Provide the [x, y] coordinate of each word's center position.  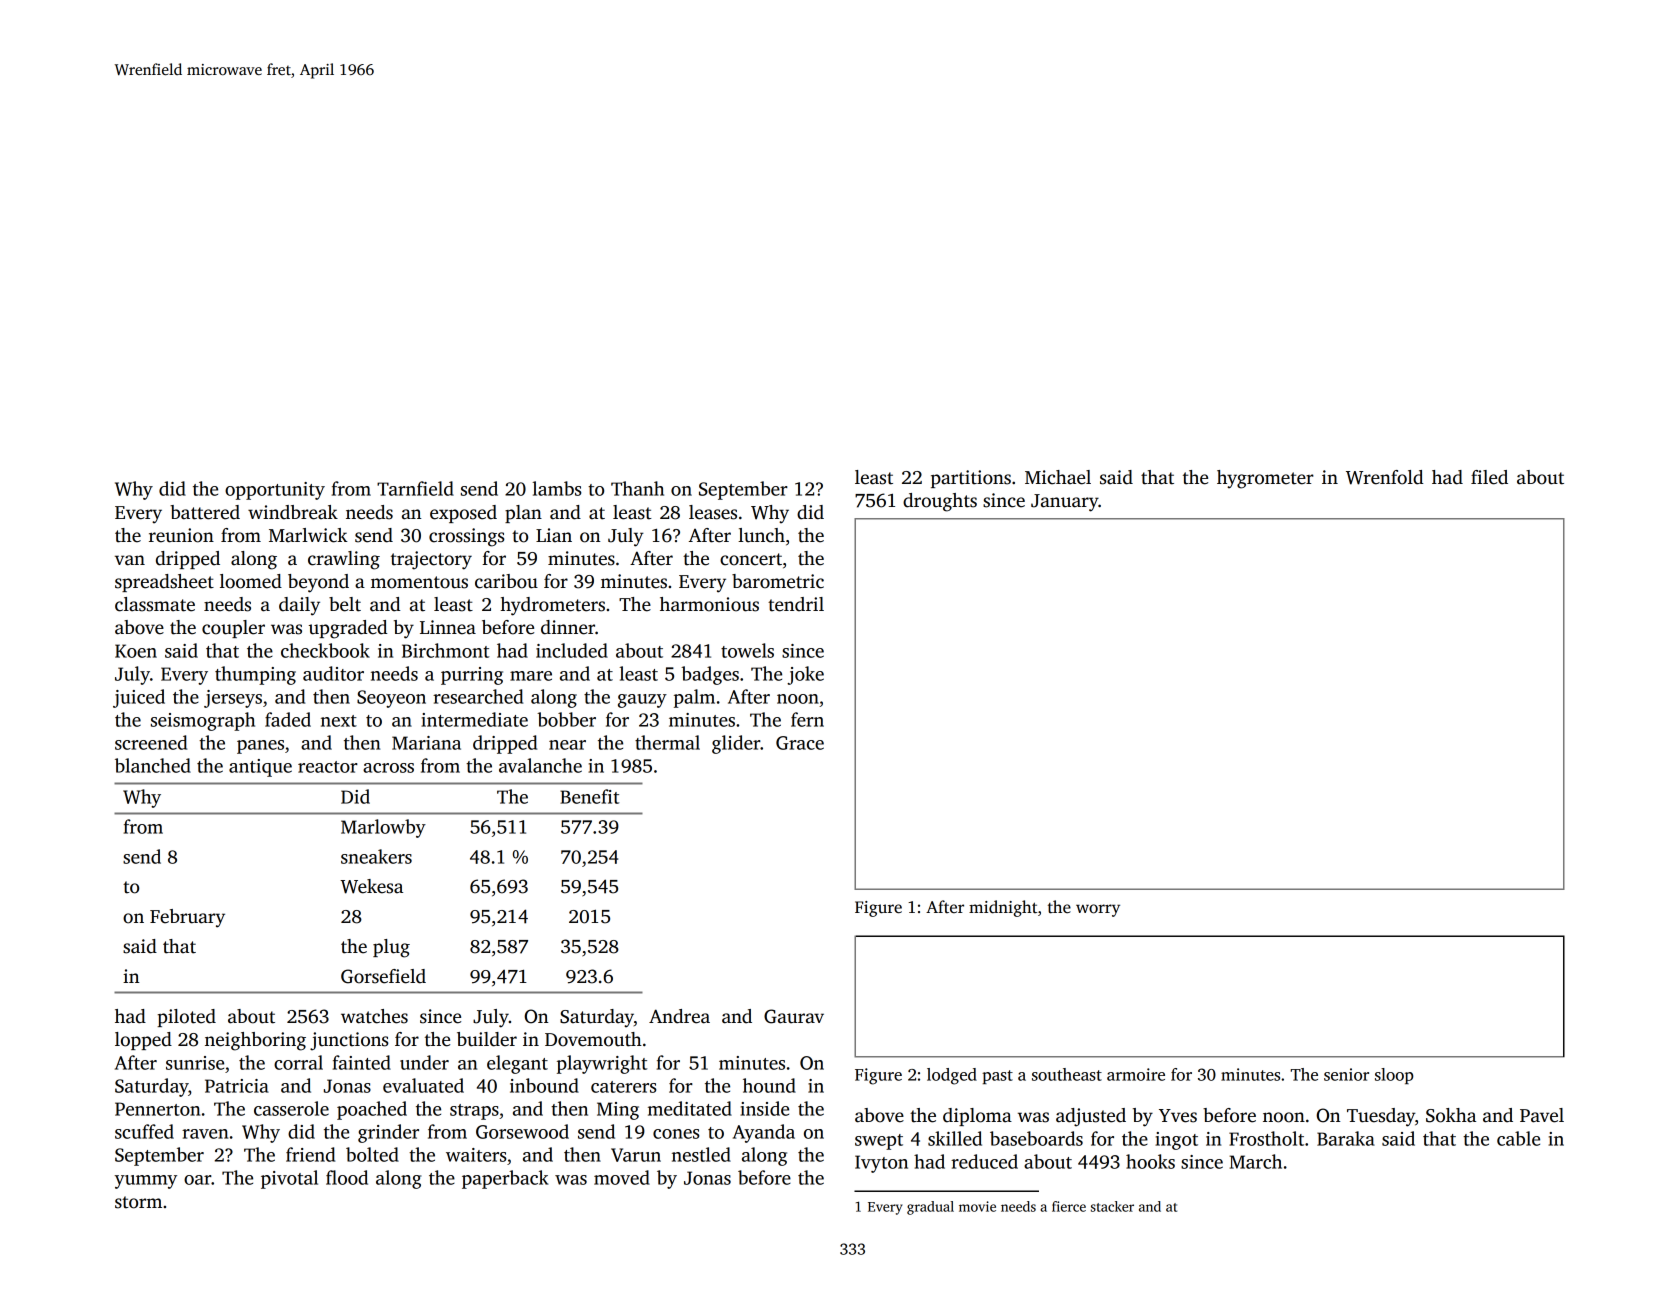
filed [1489, 477]
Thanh [637, 488]
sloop [1394, 1076]
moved [622, 1177]
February [187, 918]
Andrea [679, 1016]
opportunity [275, 491]
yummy [146, 1182]
